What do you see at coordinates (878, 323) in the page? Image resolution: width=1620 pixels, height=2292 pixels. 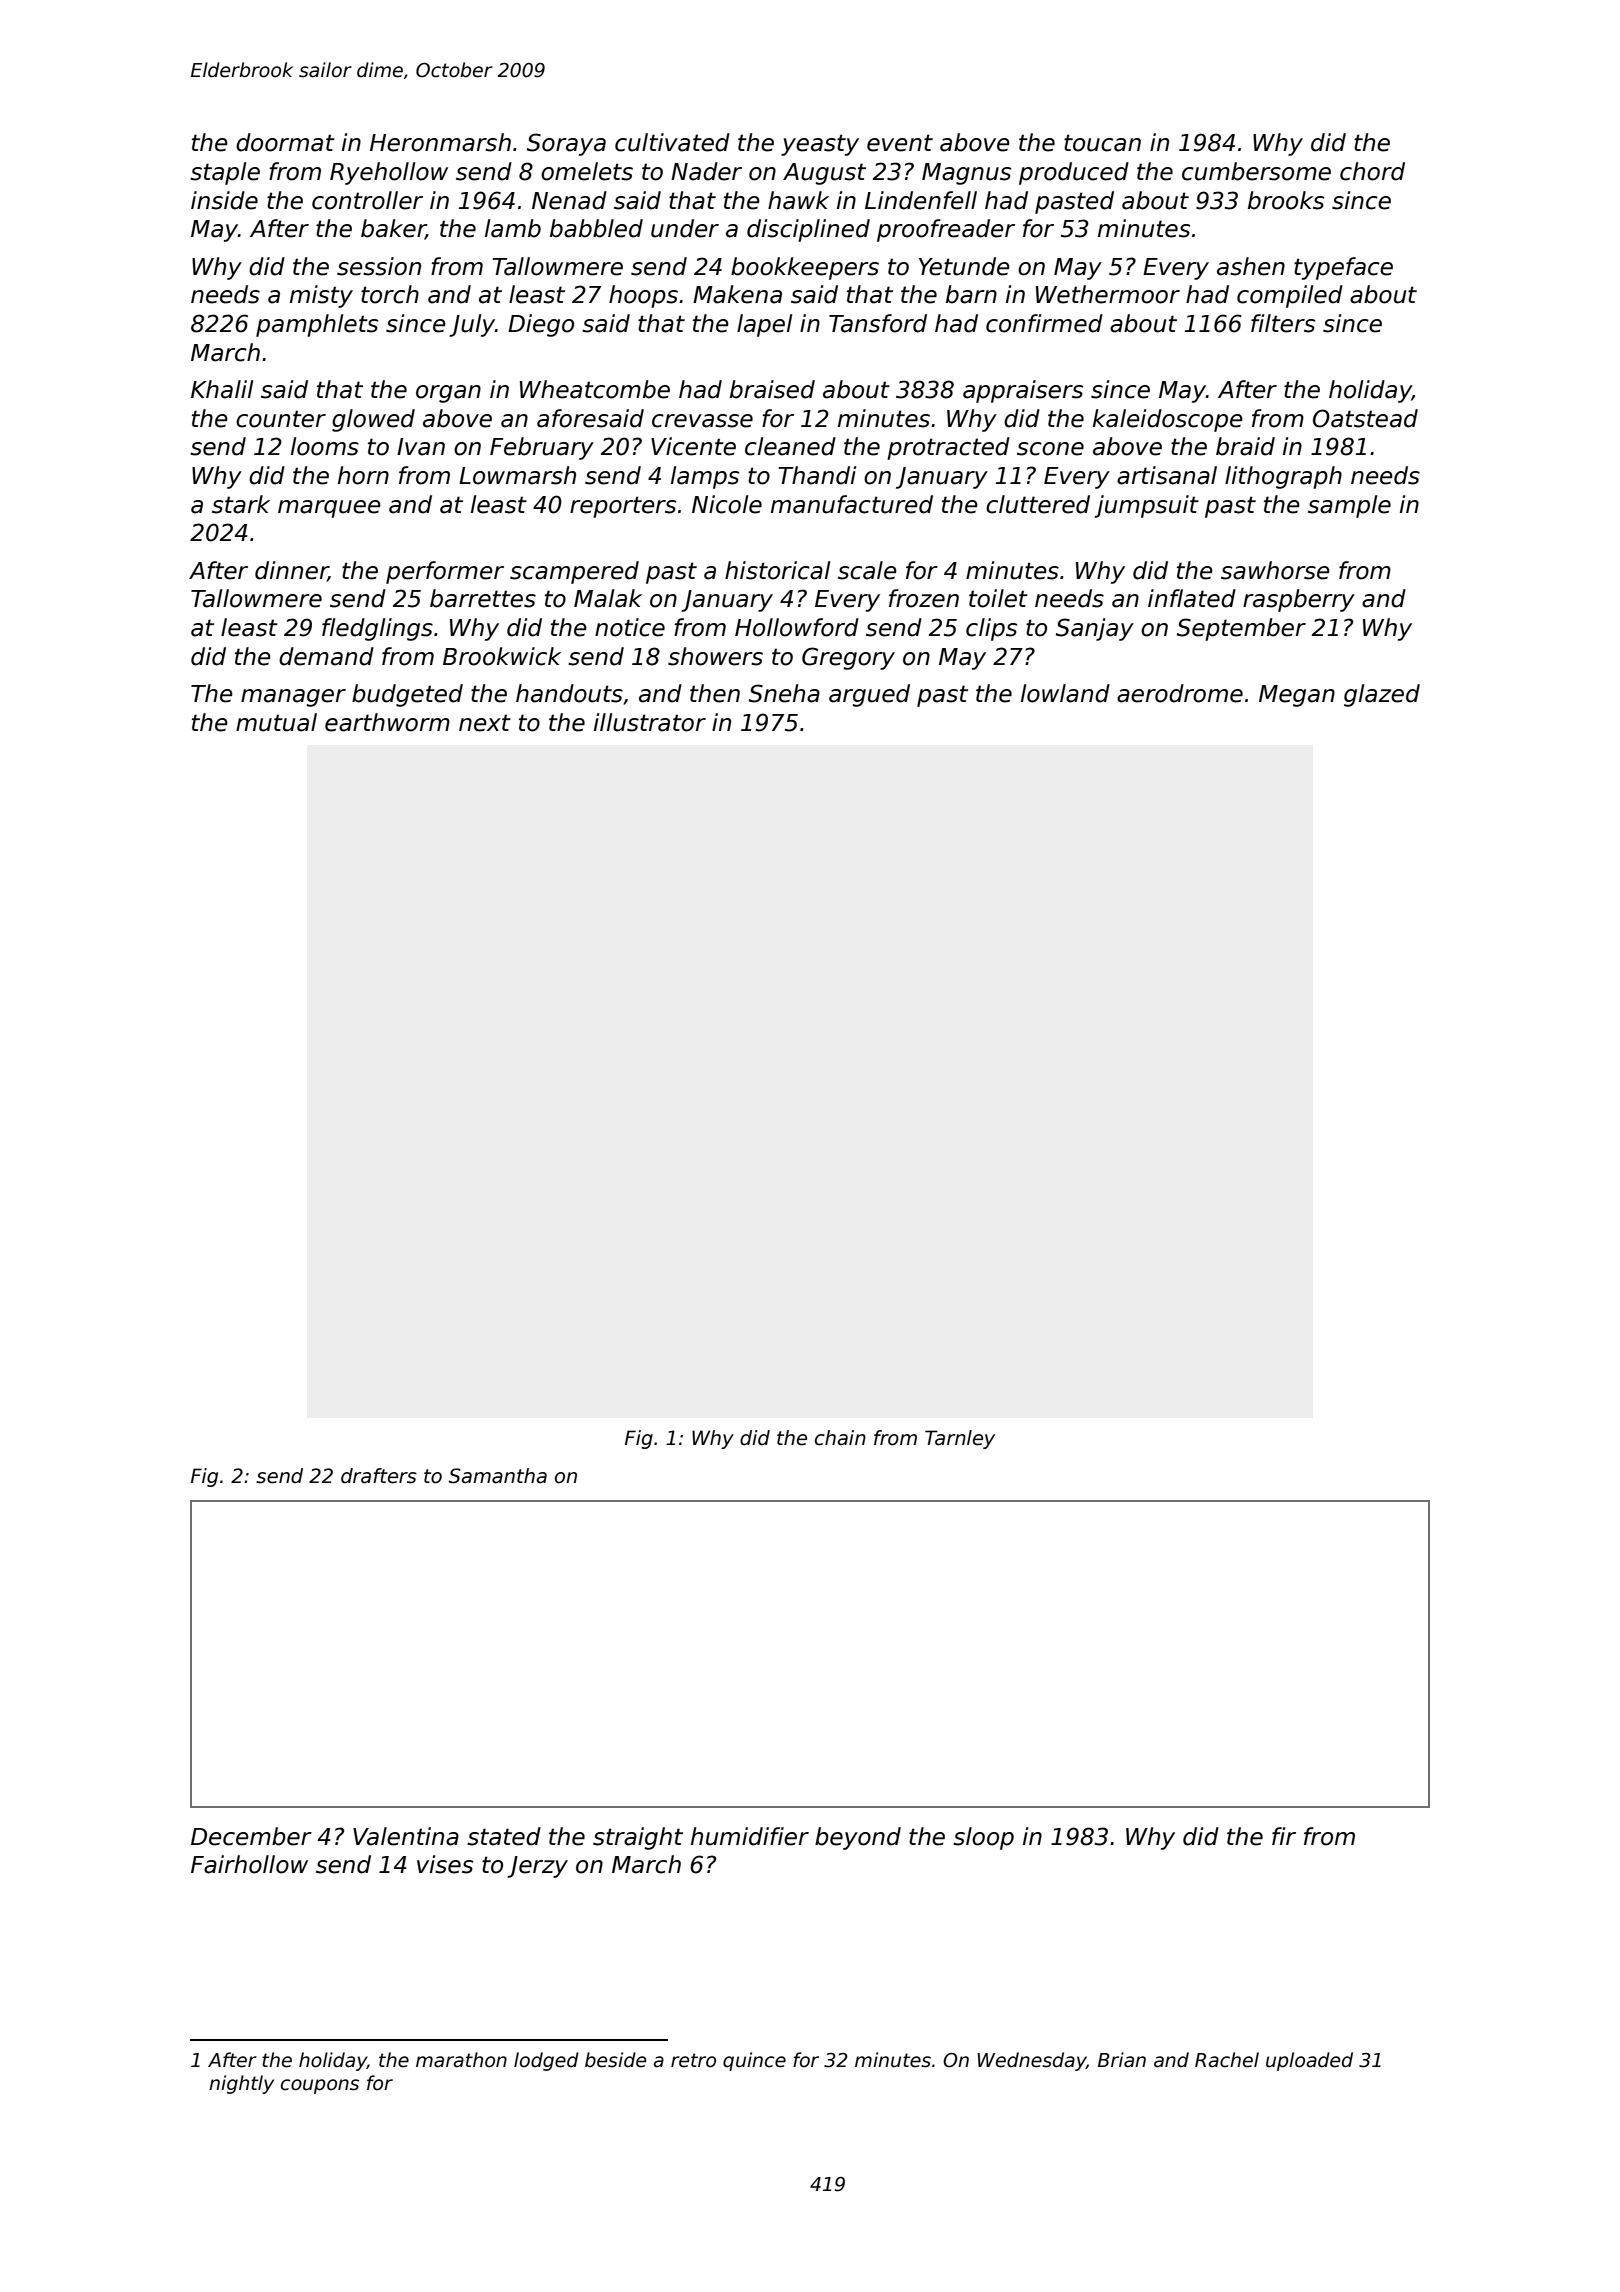 I see `Tansford` at bounding box center [878, 323].
